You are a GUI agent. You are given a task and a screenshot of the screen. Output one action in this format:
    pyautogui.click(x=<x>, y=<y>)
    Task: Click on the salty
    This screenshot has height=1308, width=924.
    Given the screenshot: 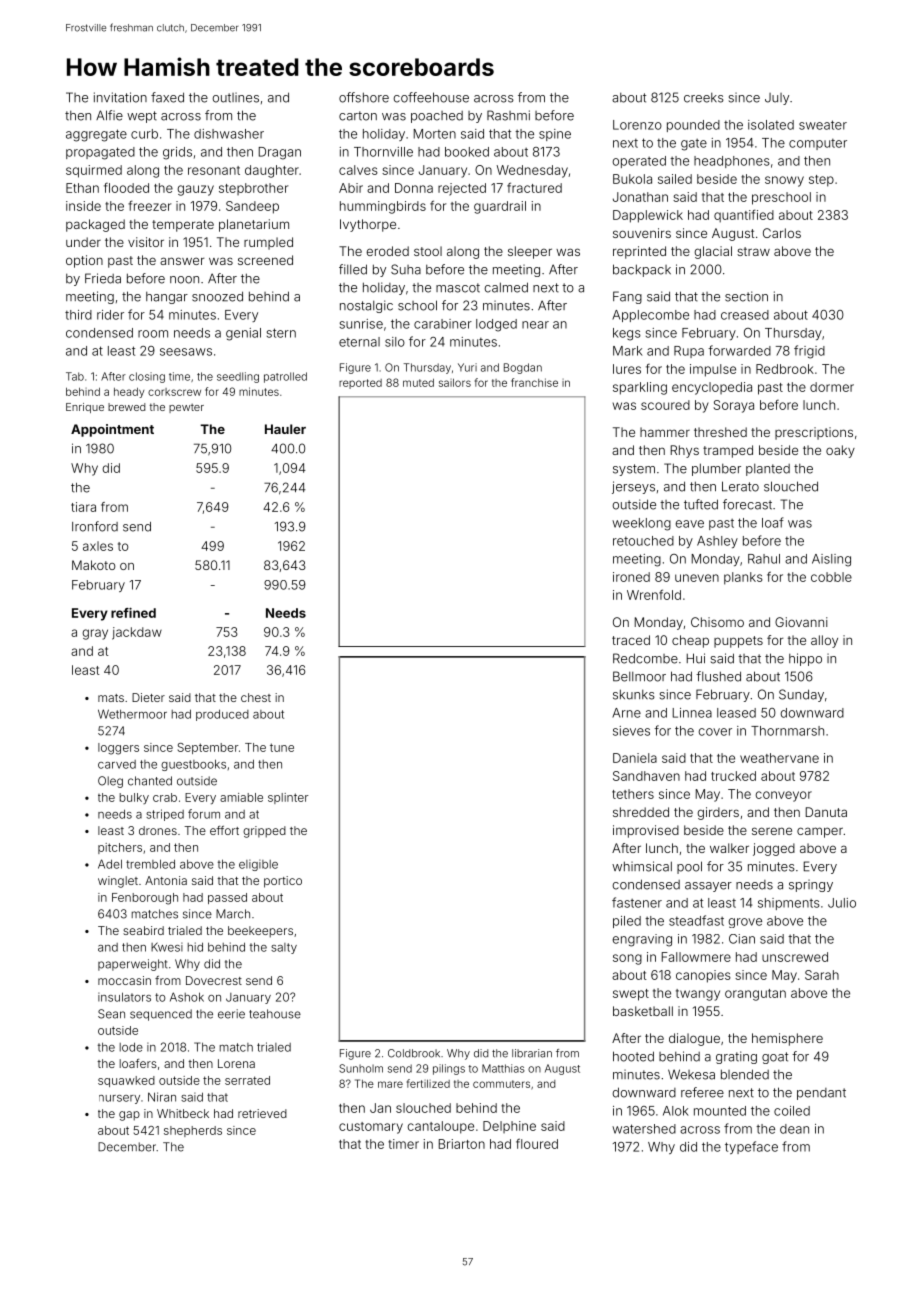 What is the action you would take?
    pyautogui.click(x=284, y=948)
